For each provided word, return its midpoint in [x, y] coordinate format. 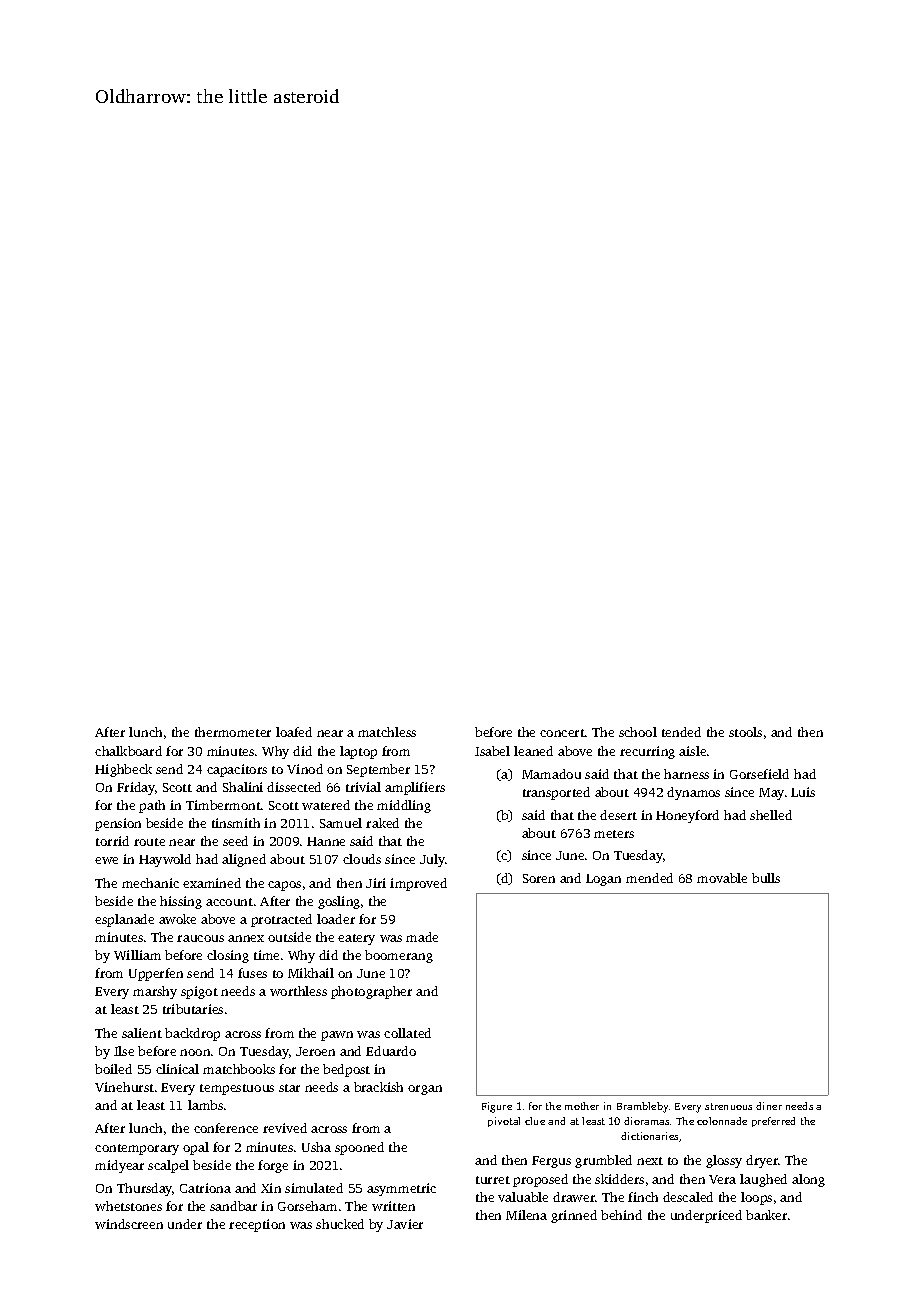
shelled [771, 815]
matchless [387, 732]
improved [418, 884]
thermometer [233, 732]
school [638, 732]
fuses [252, 973]
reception [257, 1225]
